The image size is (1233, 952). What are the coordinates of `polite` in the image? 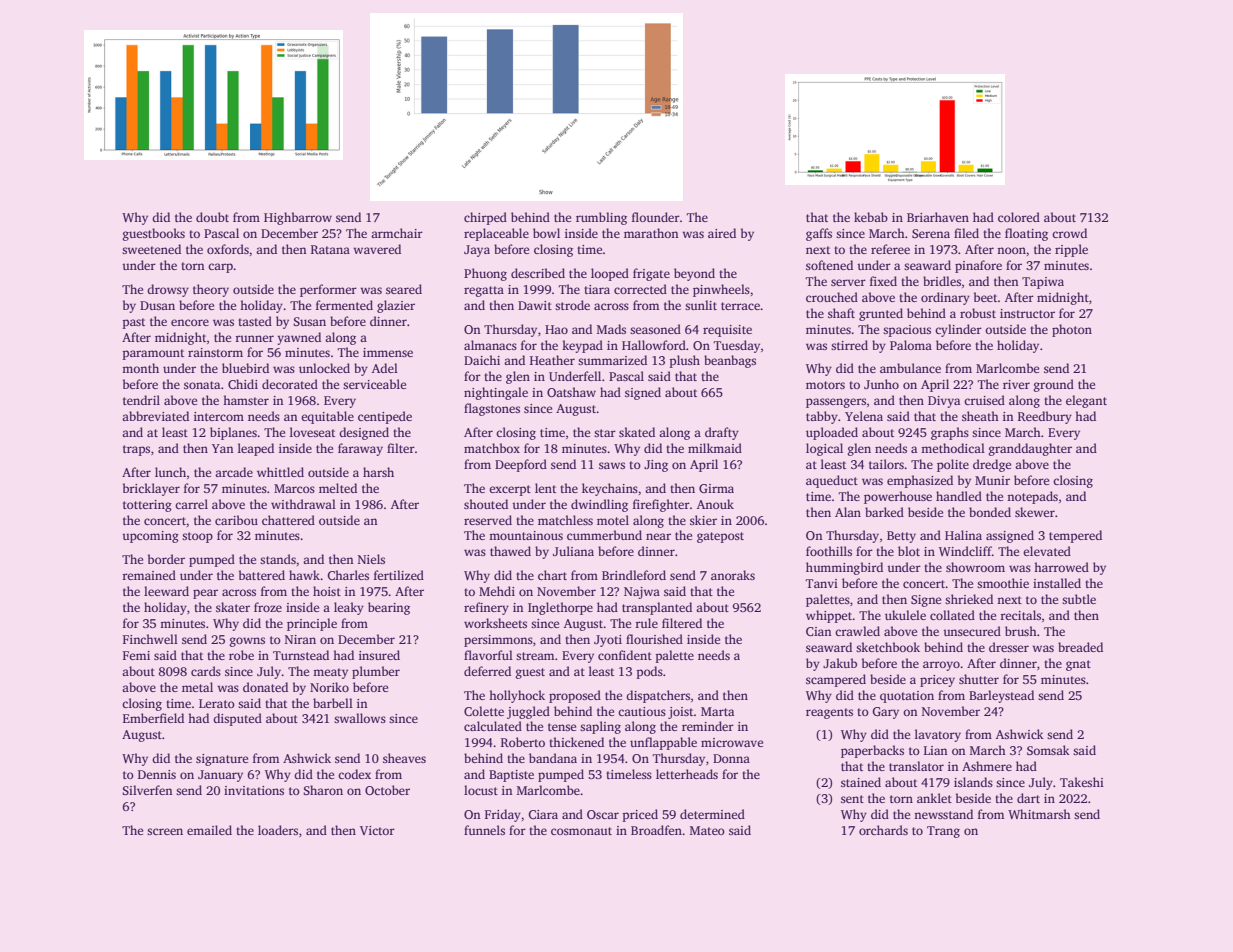 It's located at (953, 465).
